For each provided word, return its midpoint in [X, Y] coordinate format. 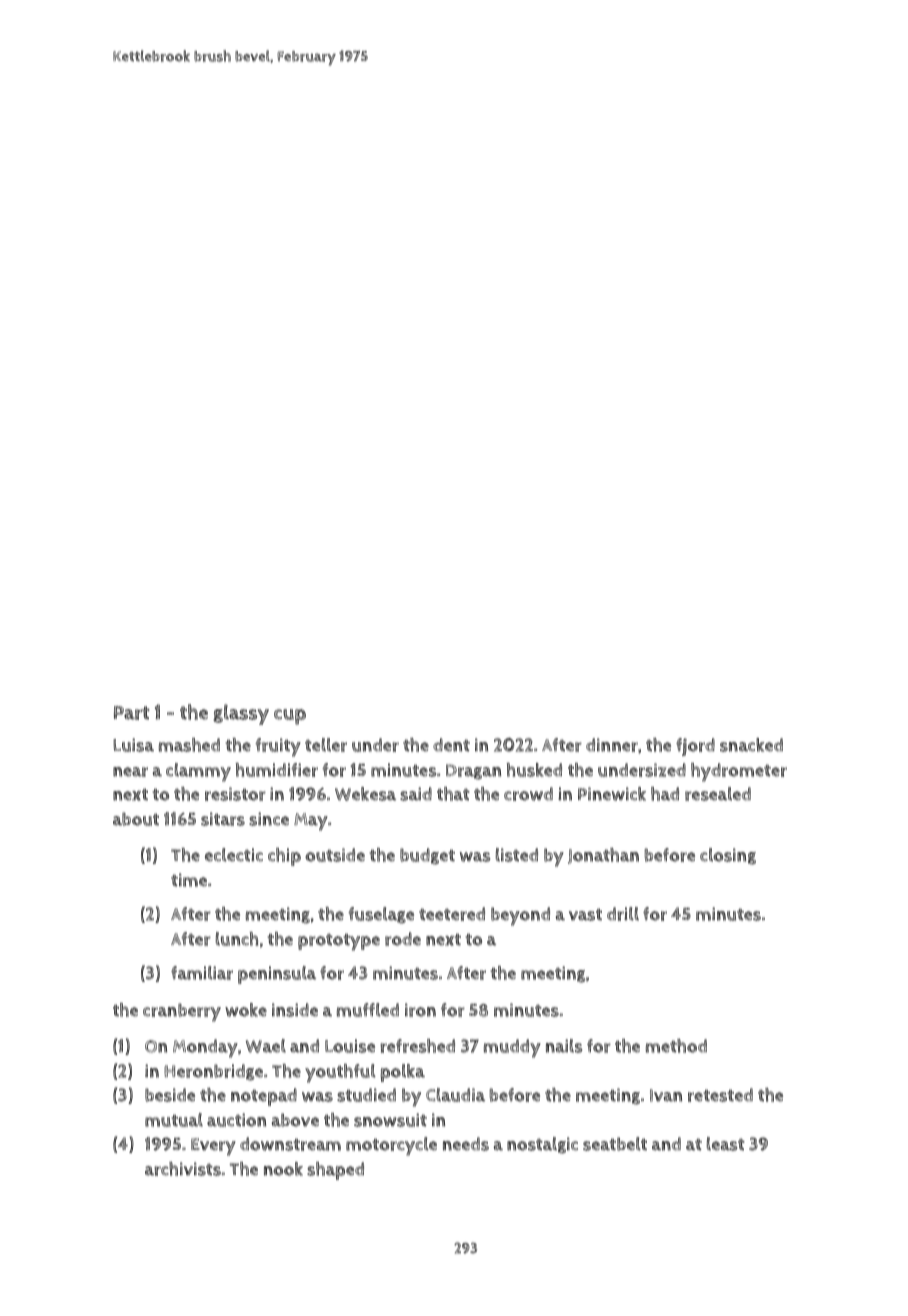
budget [427, 856]
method [676, 1046]
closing [728, 856]
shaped [335, 1171]
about [136, 819]
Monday [205, 1048]
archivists [183, 1169]
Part [131, 713]
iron [420, 1010]
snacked [751, 745]
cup [290, 717]
